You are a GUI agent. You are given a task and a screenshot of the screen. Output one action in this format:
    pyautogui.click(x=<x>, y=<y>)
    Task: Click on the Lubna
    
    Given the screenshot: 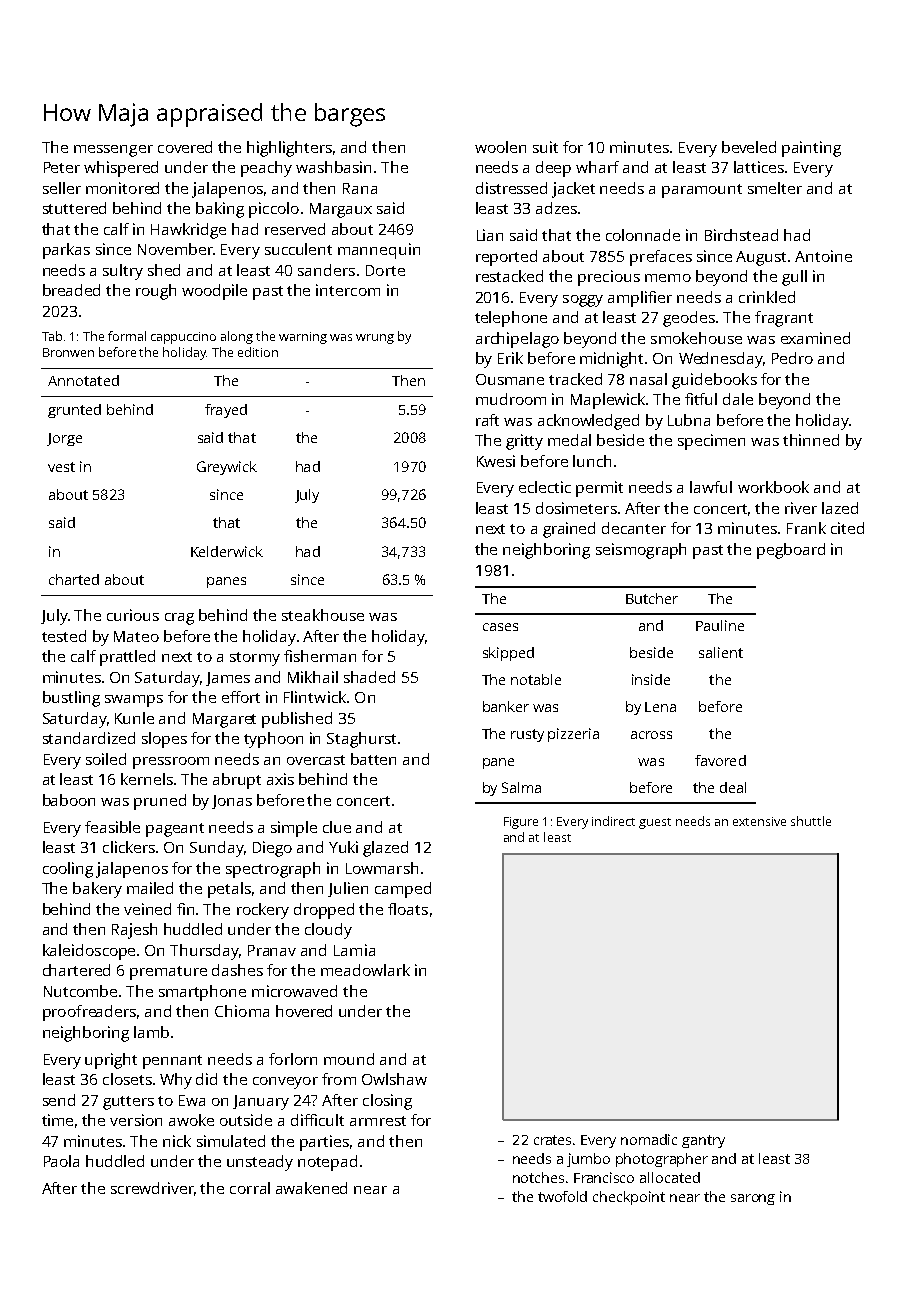 What is the action you would take?
    pyautogui.click(x=689, y=420)
